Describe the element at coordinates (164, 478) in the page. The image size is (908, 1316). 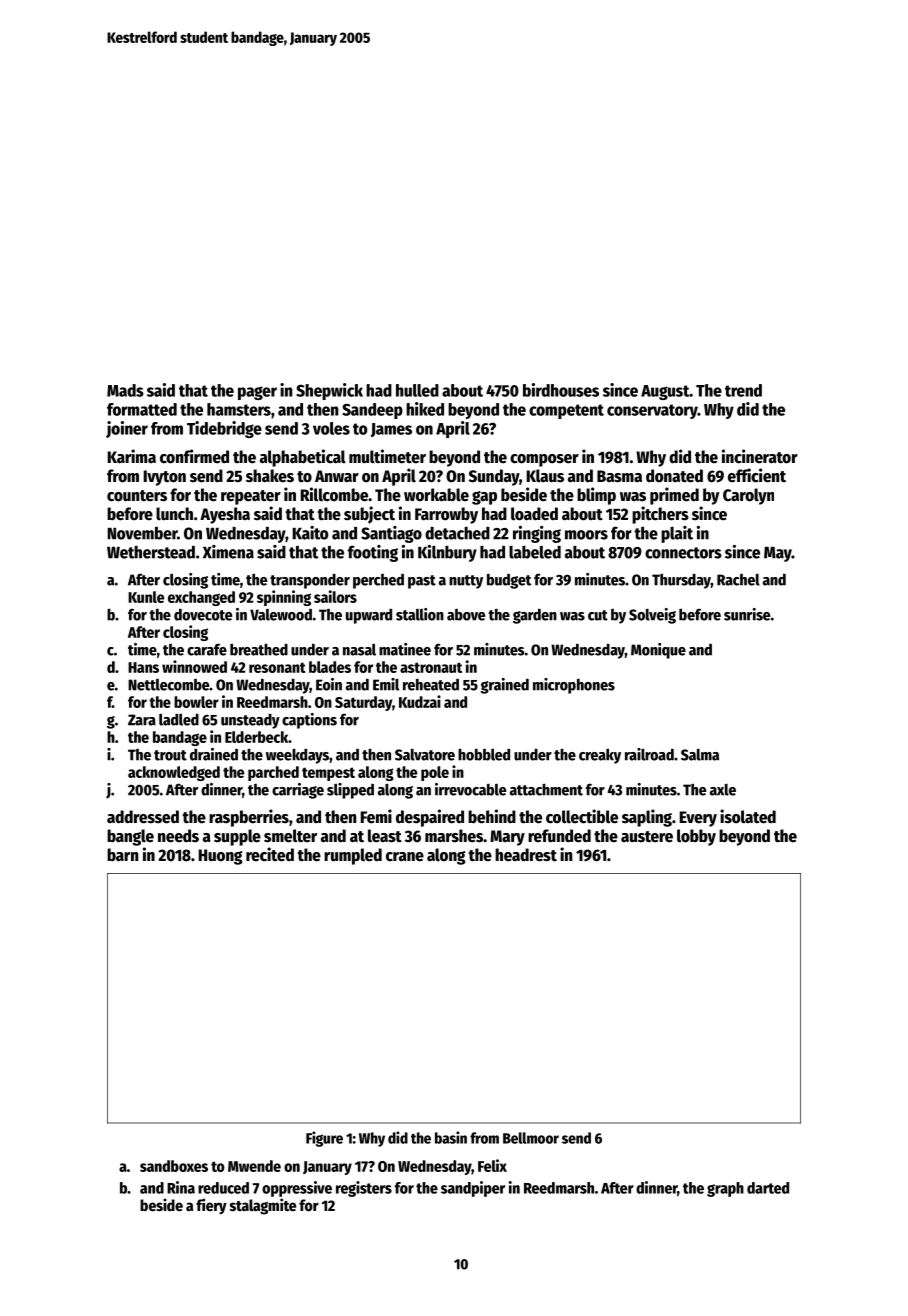
I see `Ivyton` at that location.
